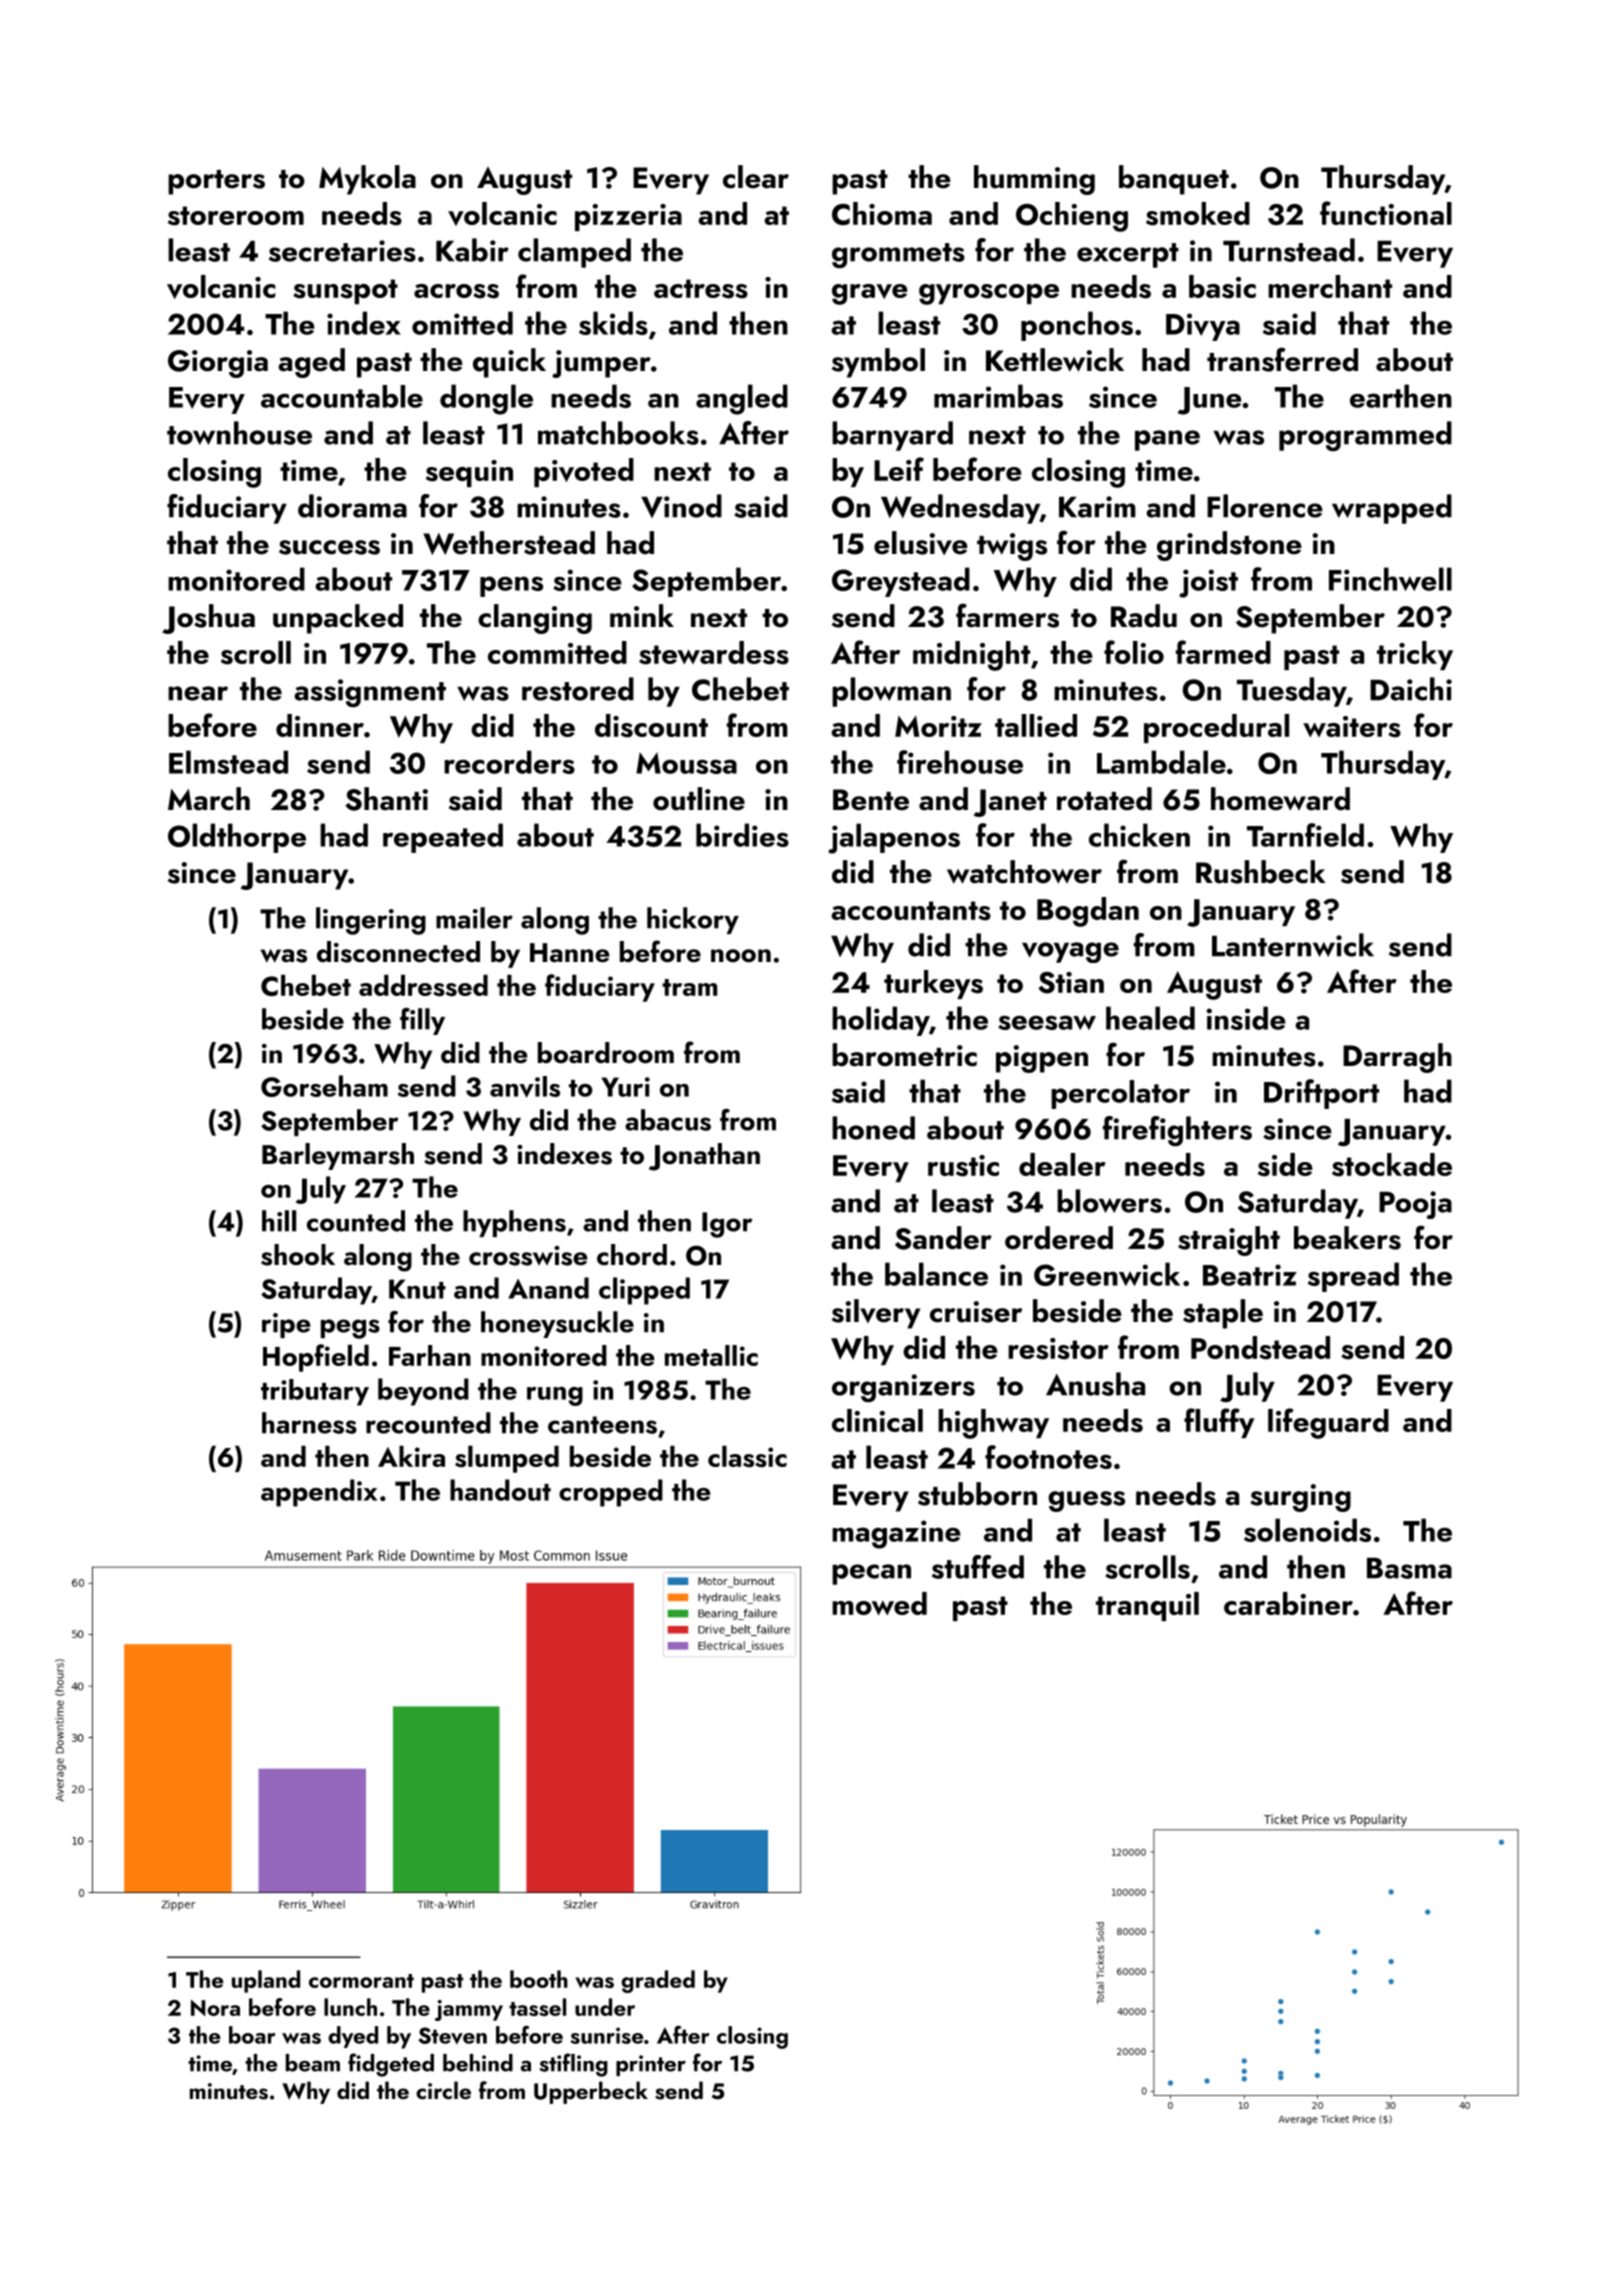 The image size is (1620, 2292). Describe the element at coordinates (367, 180) in the screenshot. I see `Mykola` at that location.
